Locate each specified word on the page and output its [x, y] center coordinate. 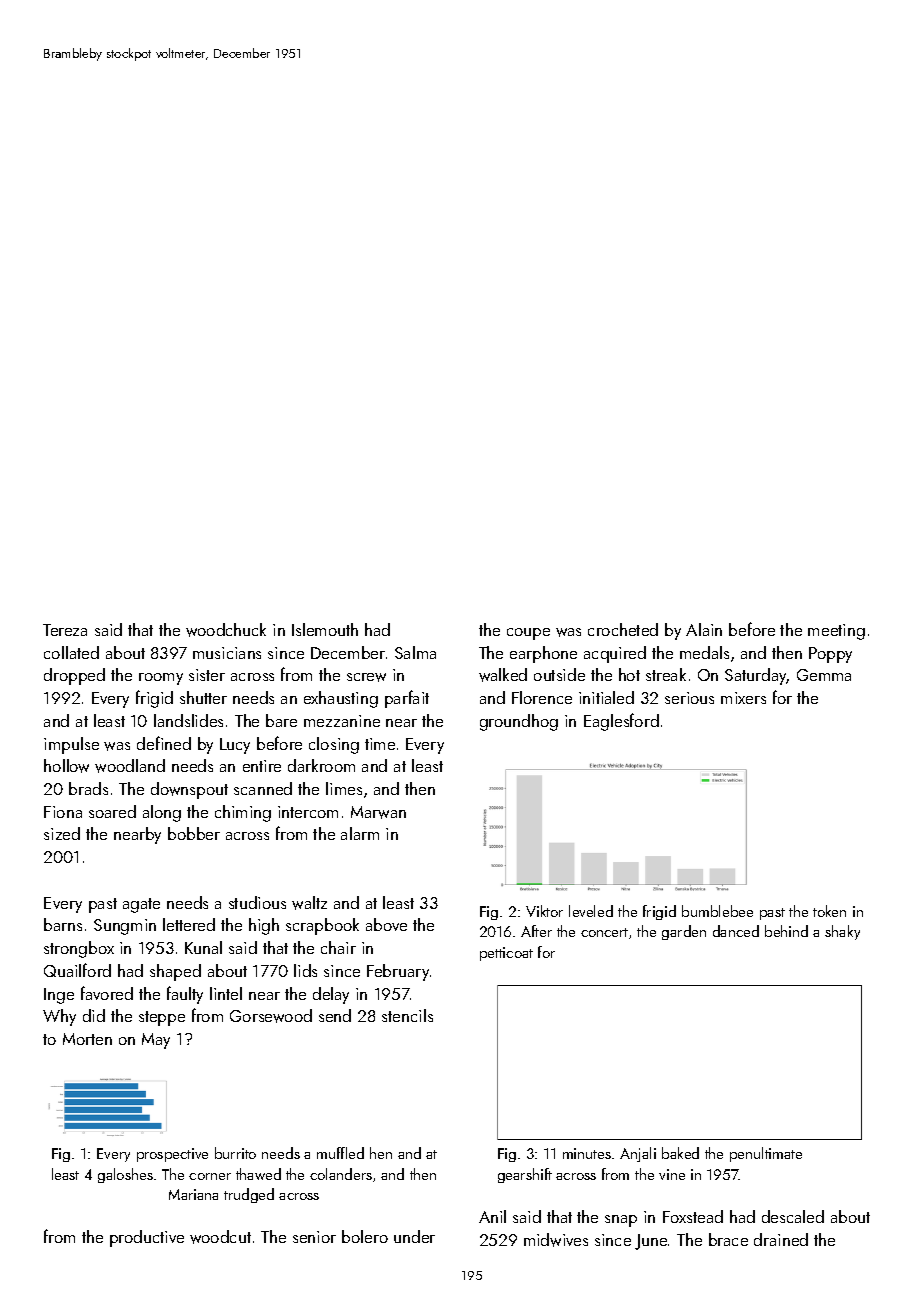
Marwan [378, 812]
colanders [341, 1174]
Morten [87, 1039]
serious [689, 698]
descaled [793, 1216]
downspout [189, 790]
